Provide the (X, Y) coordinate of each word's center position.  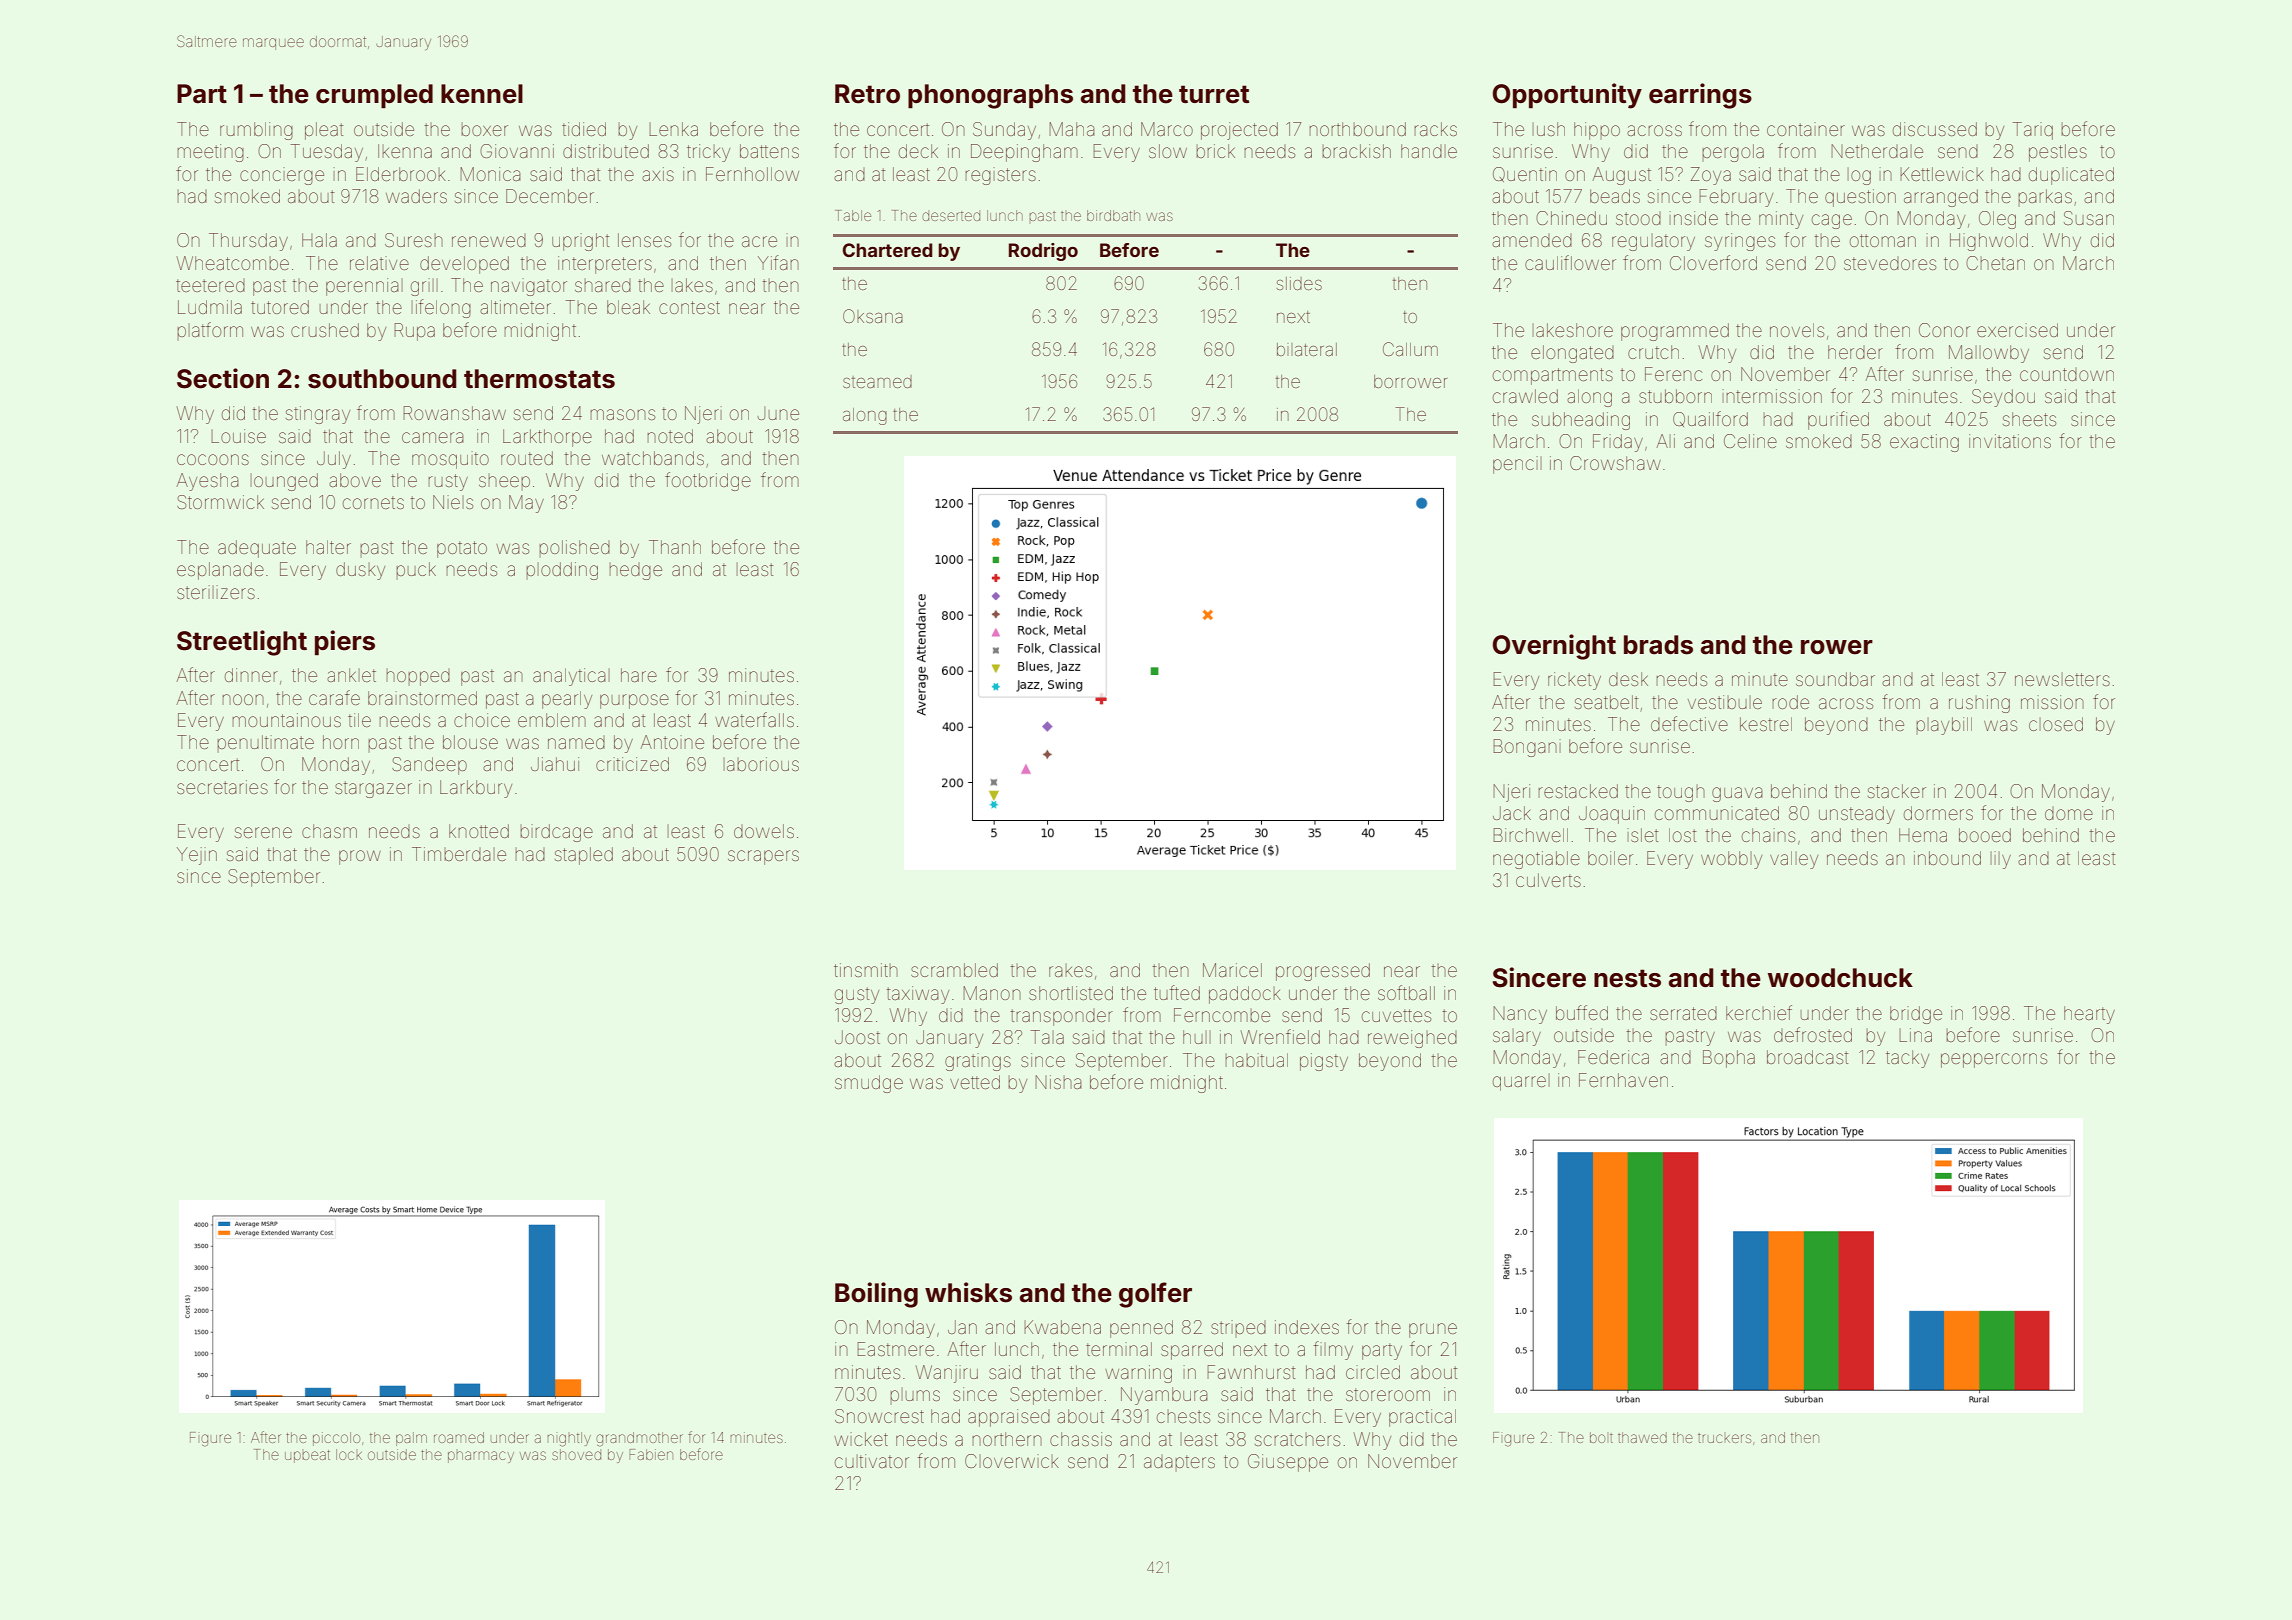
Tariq (2033, 131)
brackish (1356, 151)
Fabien (651, 1454)
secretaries (222, 787)
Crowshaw (1615, 463)
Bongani (1527, 748)
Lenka (673, 129)
